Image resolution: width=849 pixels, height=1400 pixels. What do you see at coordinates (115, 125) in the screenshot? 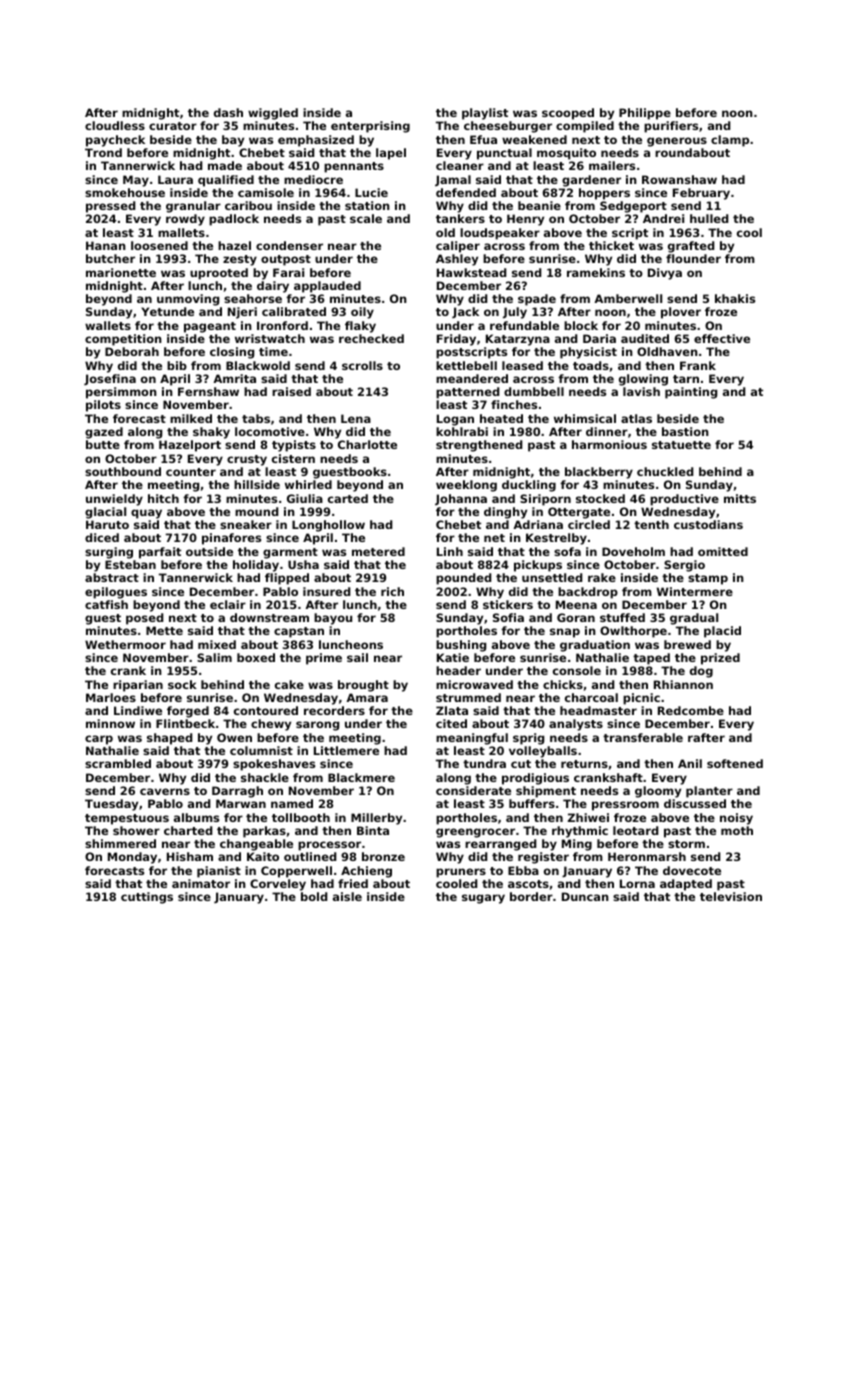
I see `cloudless` at bounding box center [115, 125].
